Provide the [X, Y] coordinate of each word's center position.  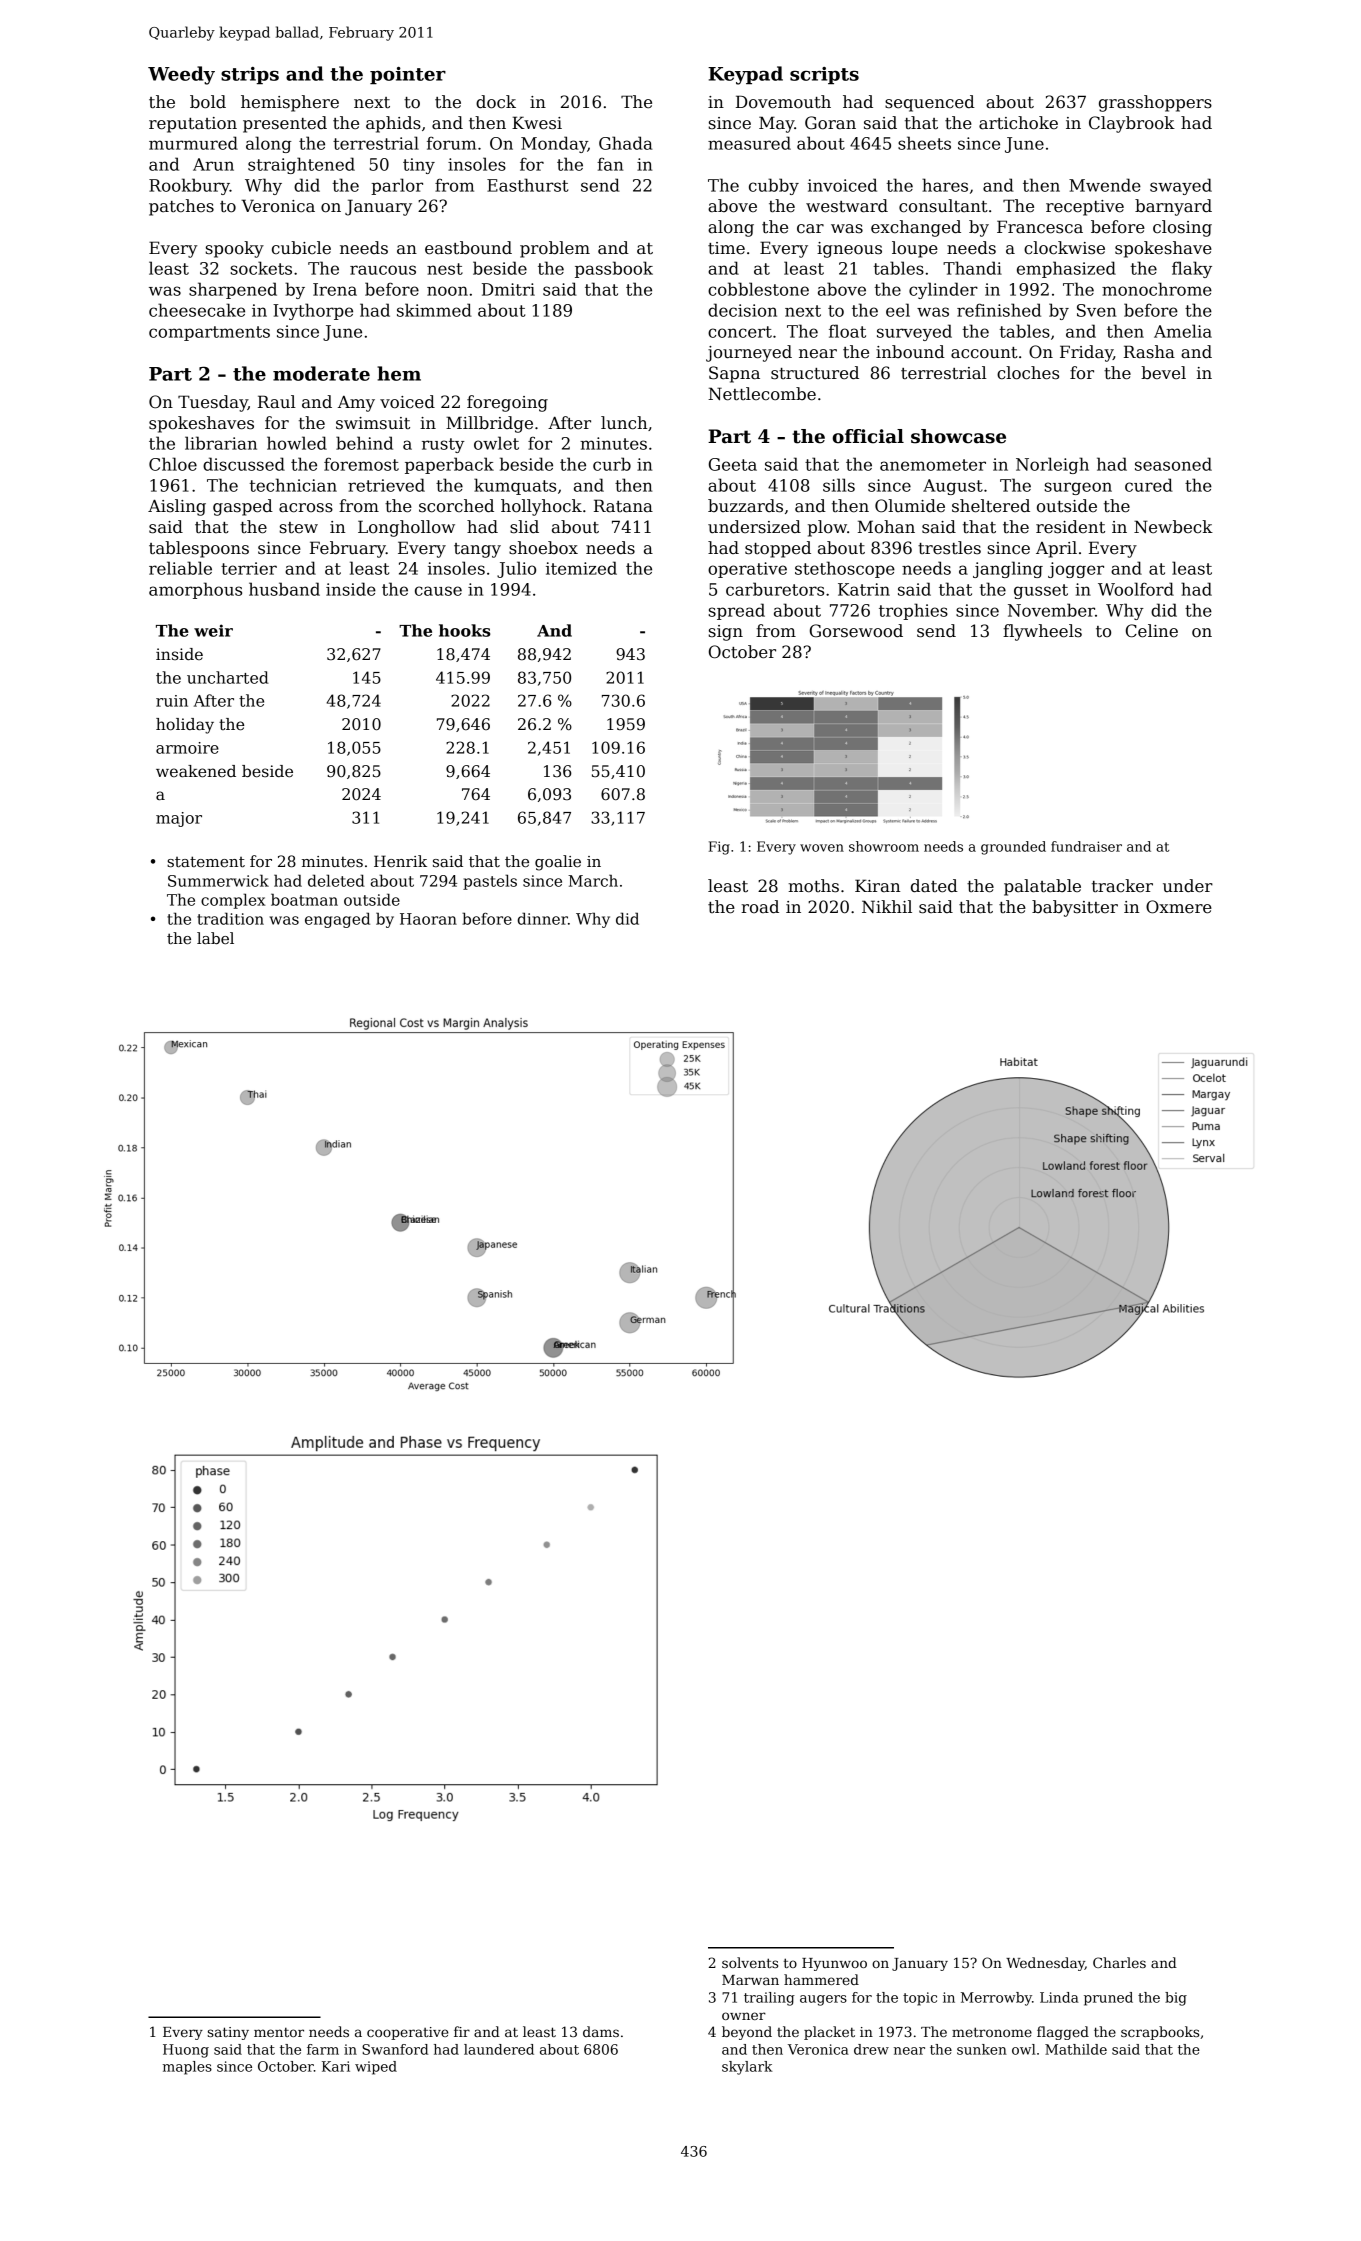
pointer [408, 75]
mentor [279, 2032]
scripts [824, 75]
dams [601, 2031]
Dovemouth [783, 102]
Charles [1119, 1962]
